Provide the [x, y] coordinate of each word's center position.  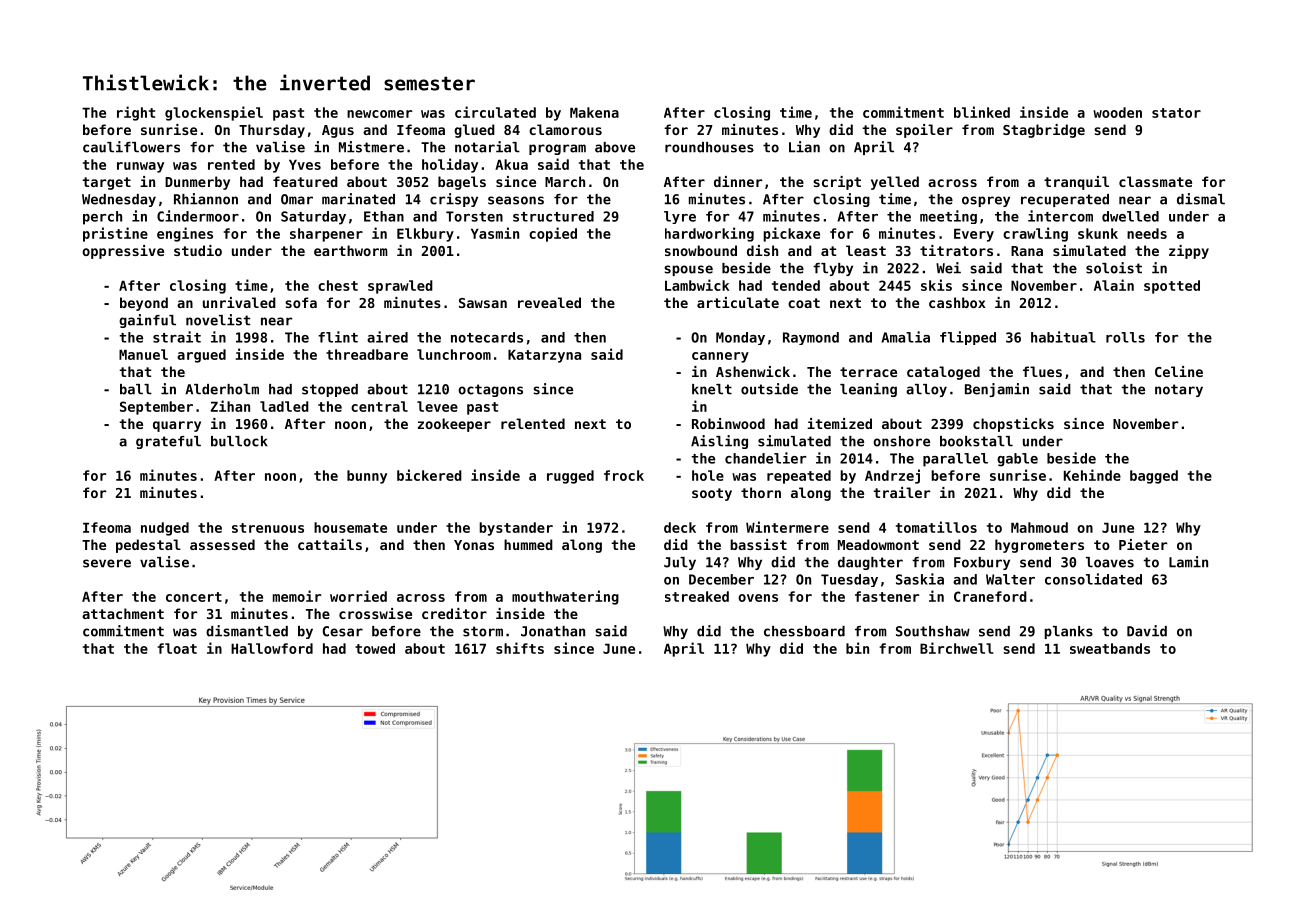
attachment [123, 613]
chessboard [804, 631]
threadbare [367, 354]
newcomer [379, 114]
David [1147, 631]
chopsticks [1013, 425]
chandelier [765, 458]
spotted [1172, 287]
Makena [594, 112]
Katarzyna [544, 356]
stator [1176, 113]
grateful [168, 442]
